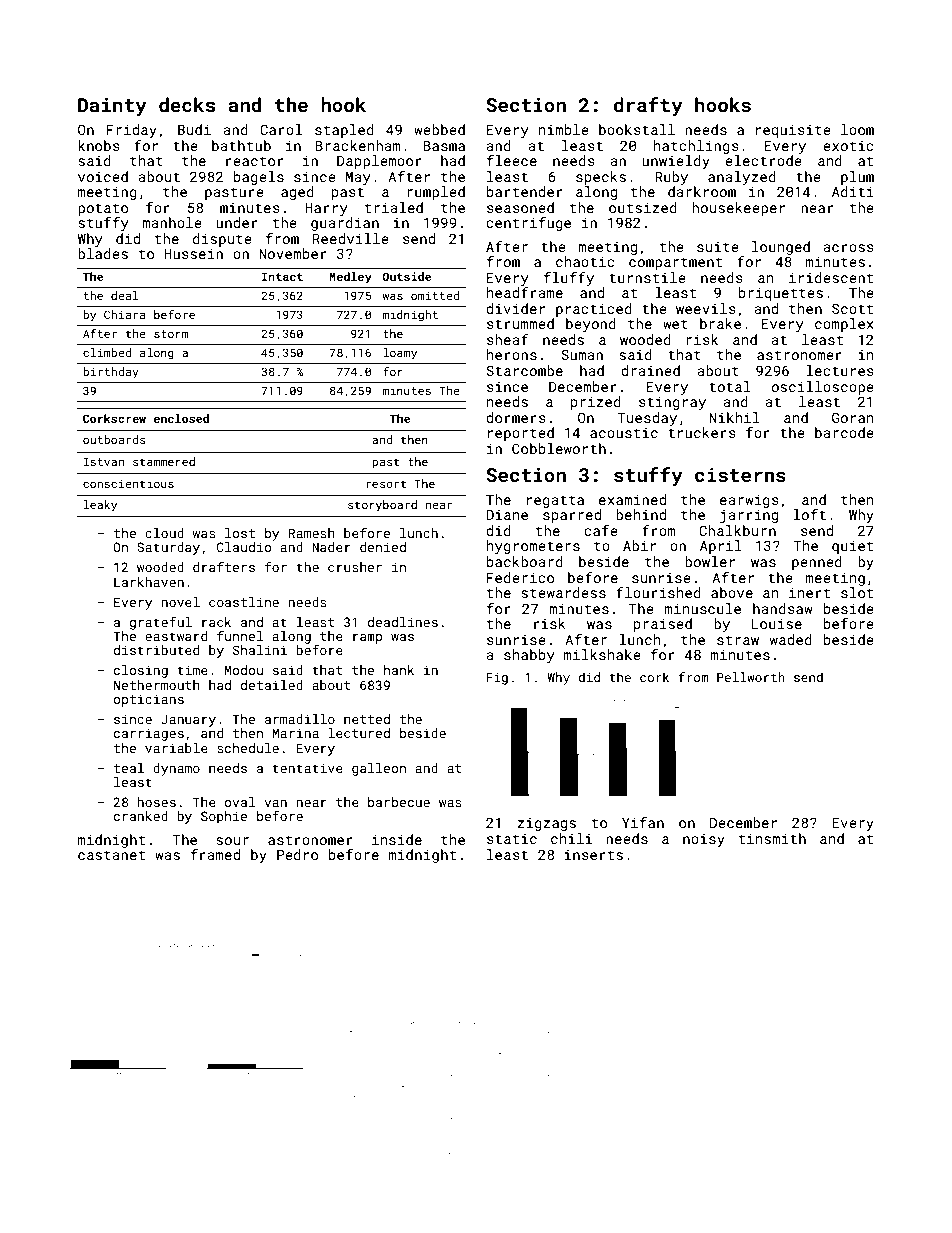 The width and height of the screenshot is (952, 1233). What do you see at coordinates (508, 339) in the screenshot?
I see `sheaf` at bounding box center [508, 339].
